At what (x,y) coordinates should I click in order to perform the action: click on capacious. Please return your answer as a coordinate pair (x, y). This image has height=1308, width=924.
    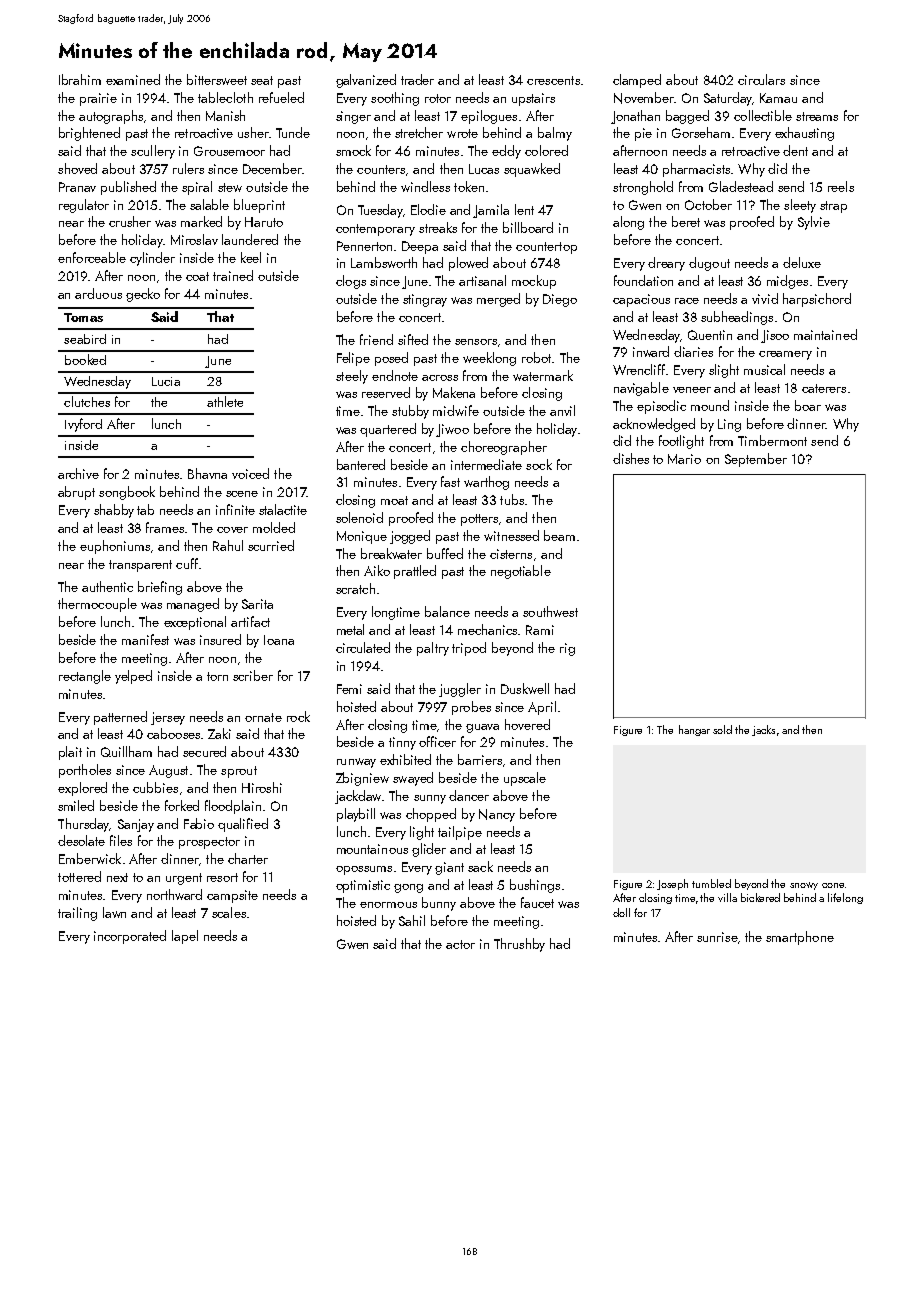
    Looking at the image, I should click on (641, 300).
